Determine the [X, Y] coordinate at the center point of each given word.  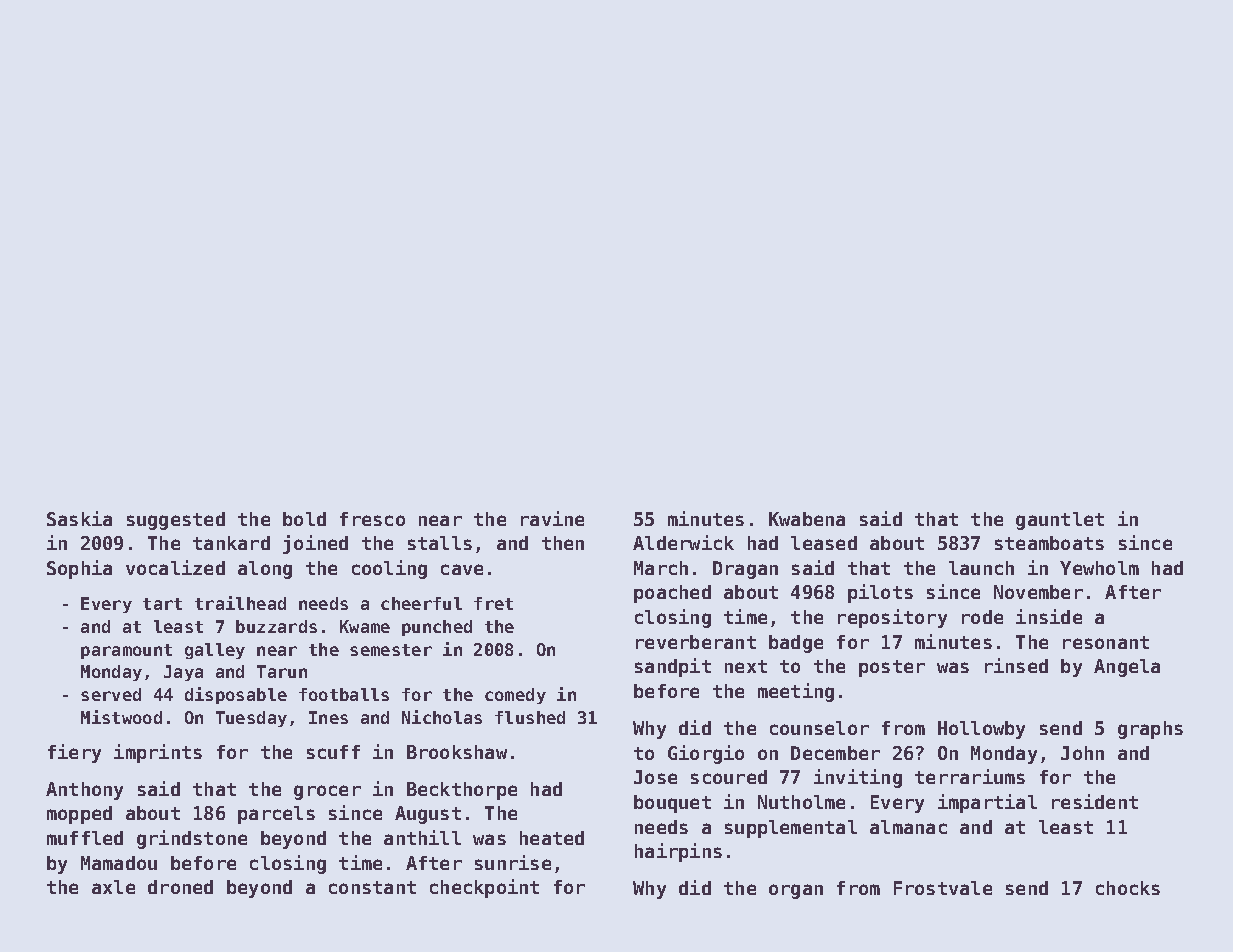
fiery [74, 753]
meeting [796, 692]
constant [372, 887]
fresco [372, 519]
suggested [176, 521]
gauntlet [1060, 521]
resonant [1106, 642]
